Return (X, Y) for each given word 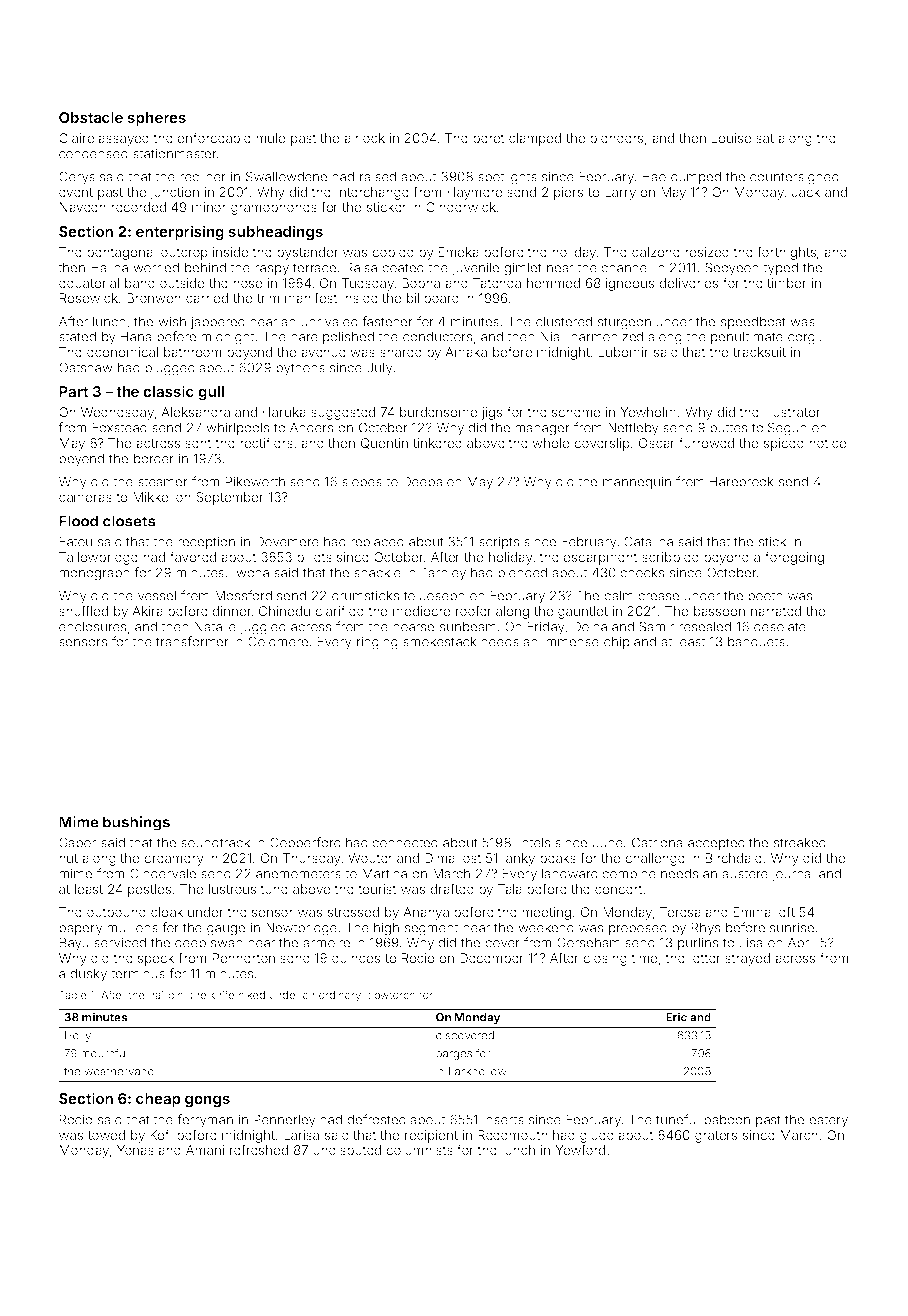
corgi (803, 338)
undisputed (347, 1151)
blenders (616, 138)
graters (716, 1137)
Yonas (135, 1150)
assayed (123, 139)
